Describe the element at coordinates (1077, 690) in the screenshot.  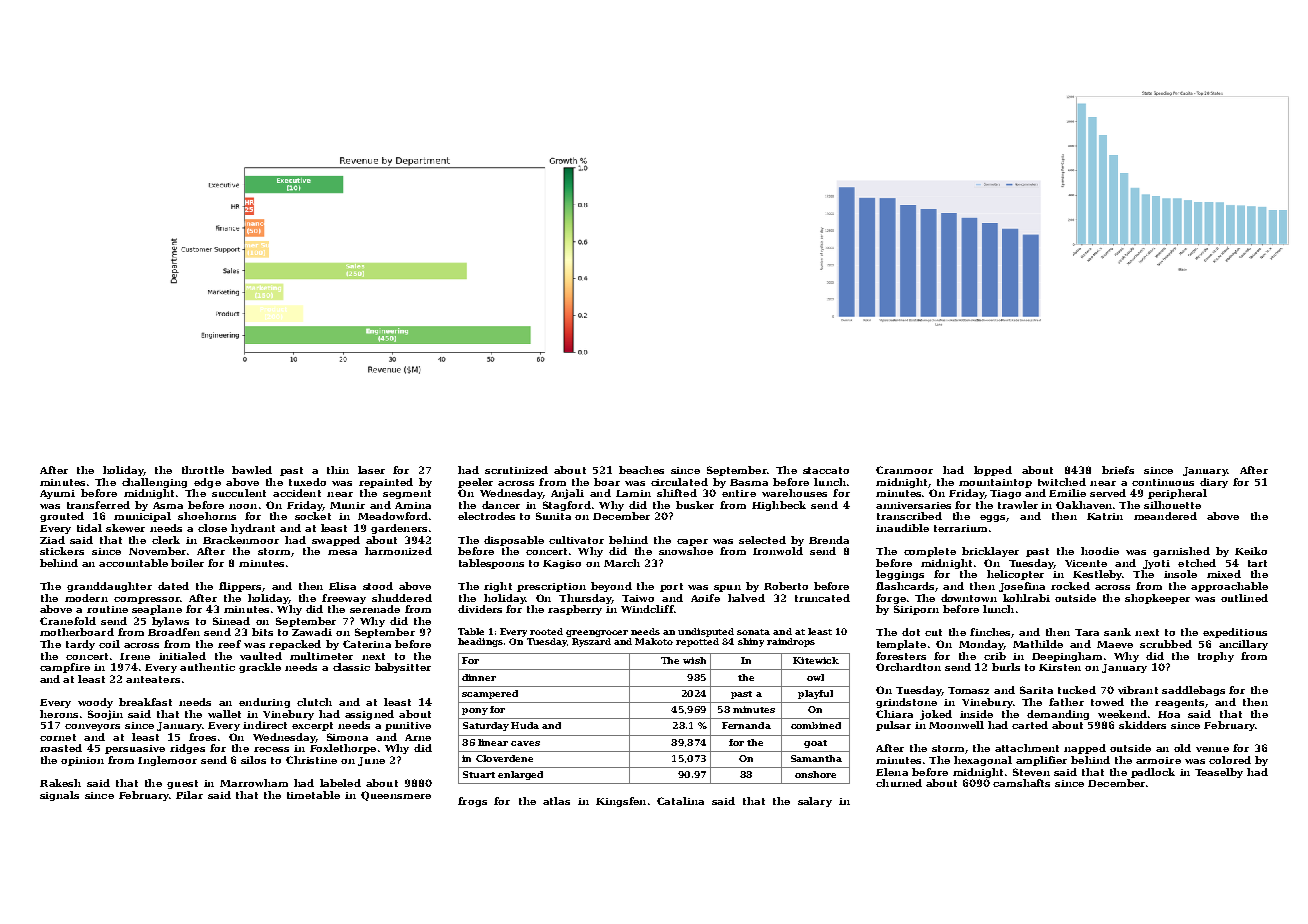
I see `tucked` at that location.
